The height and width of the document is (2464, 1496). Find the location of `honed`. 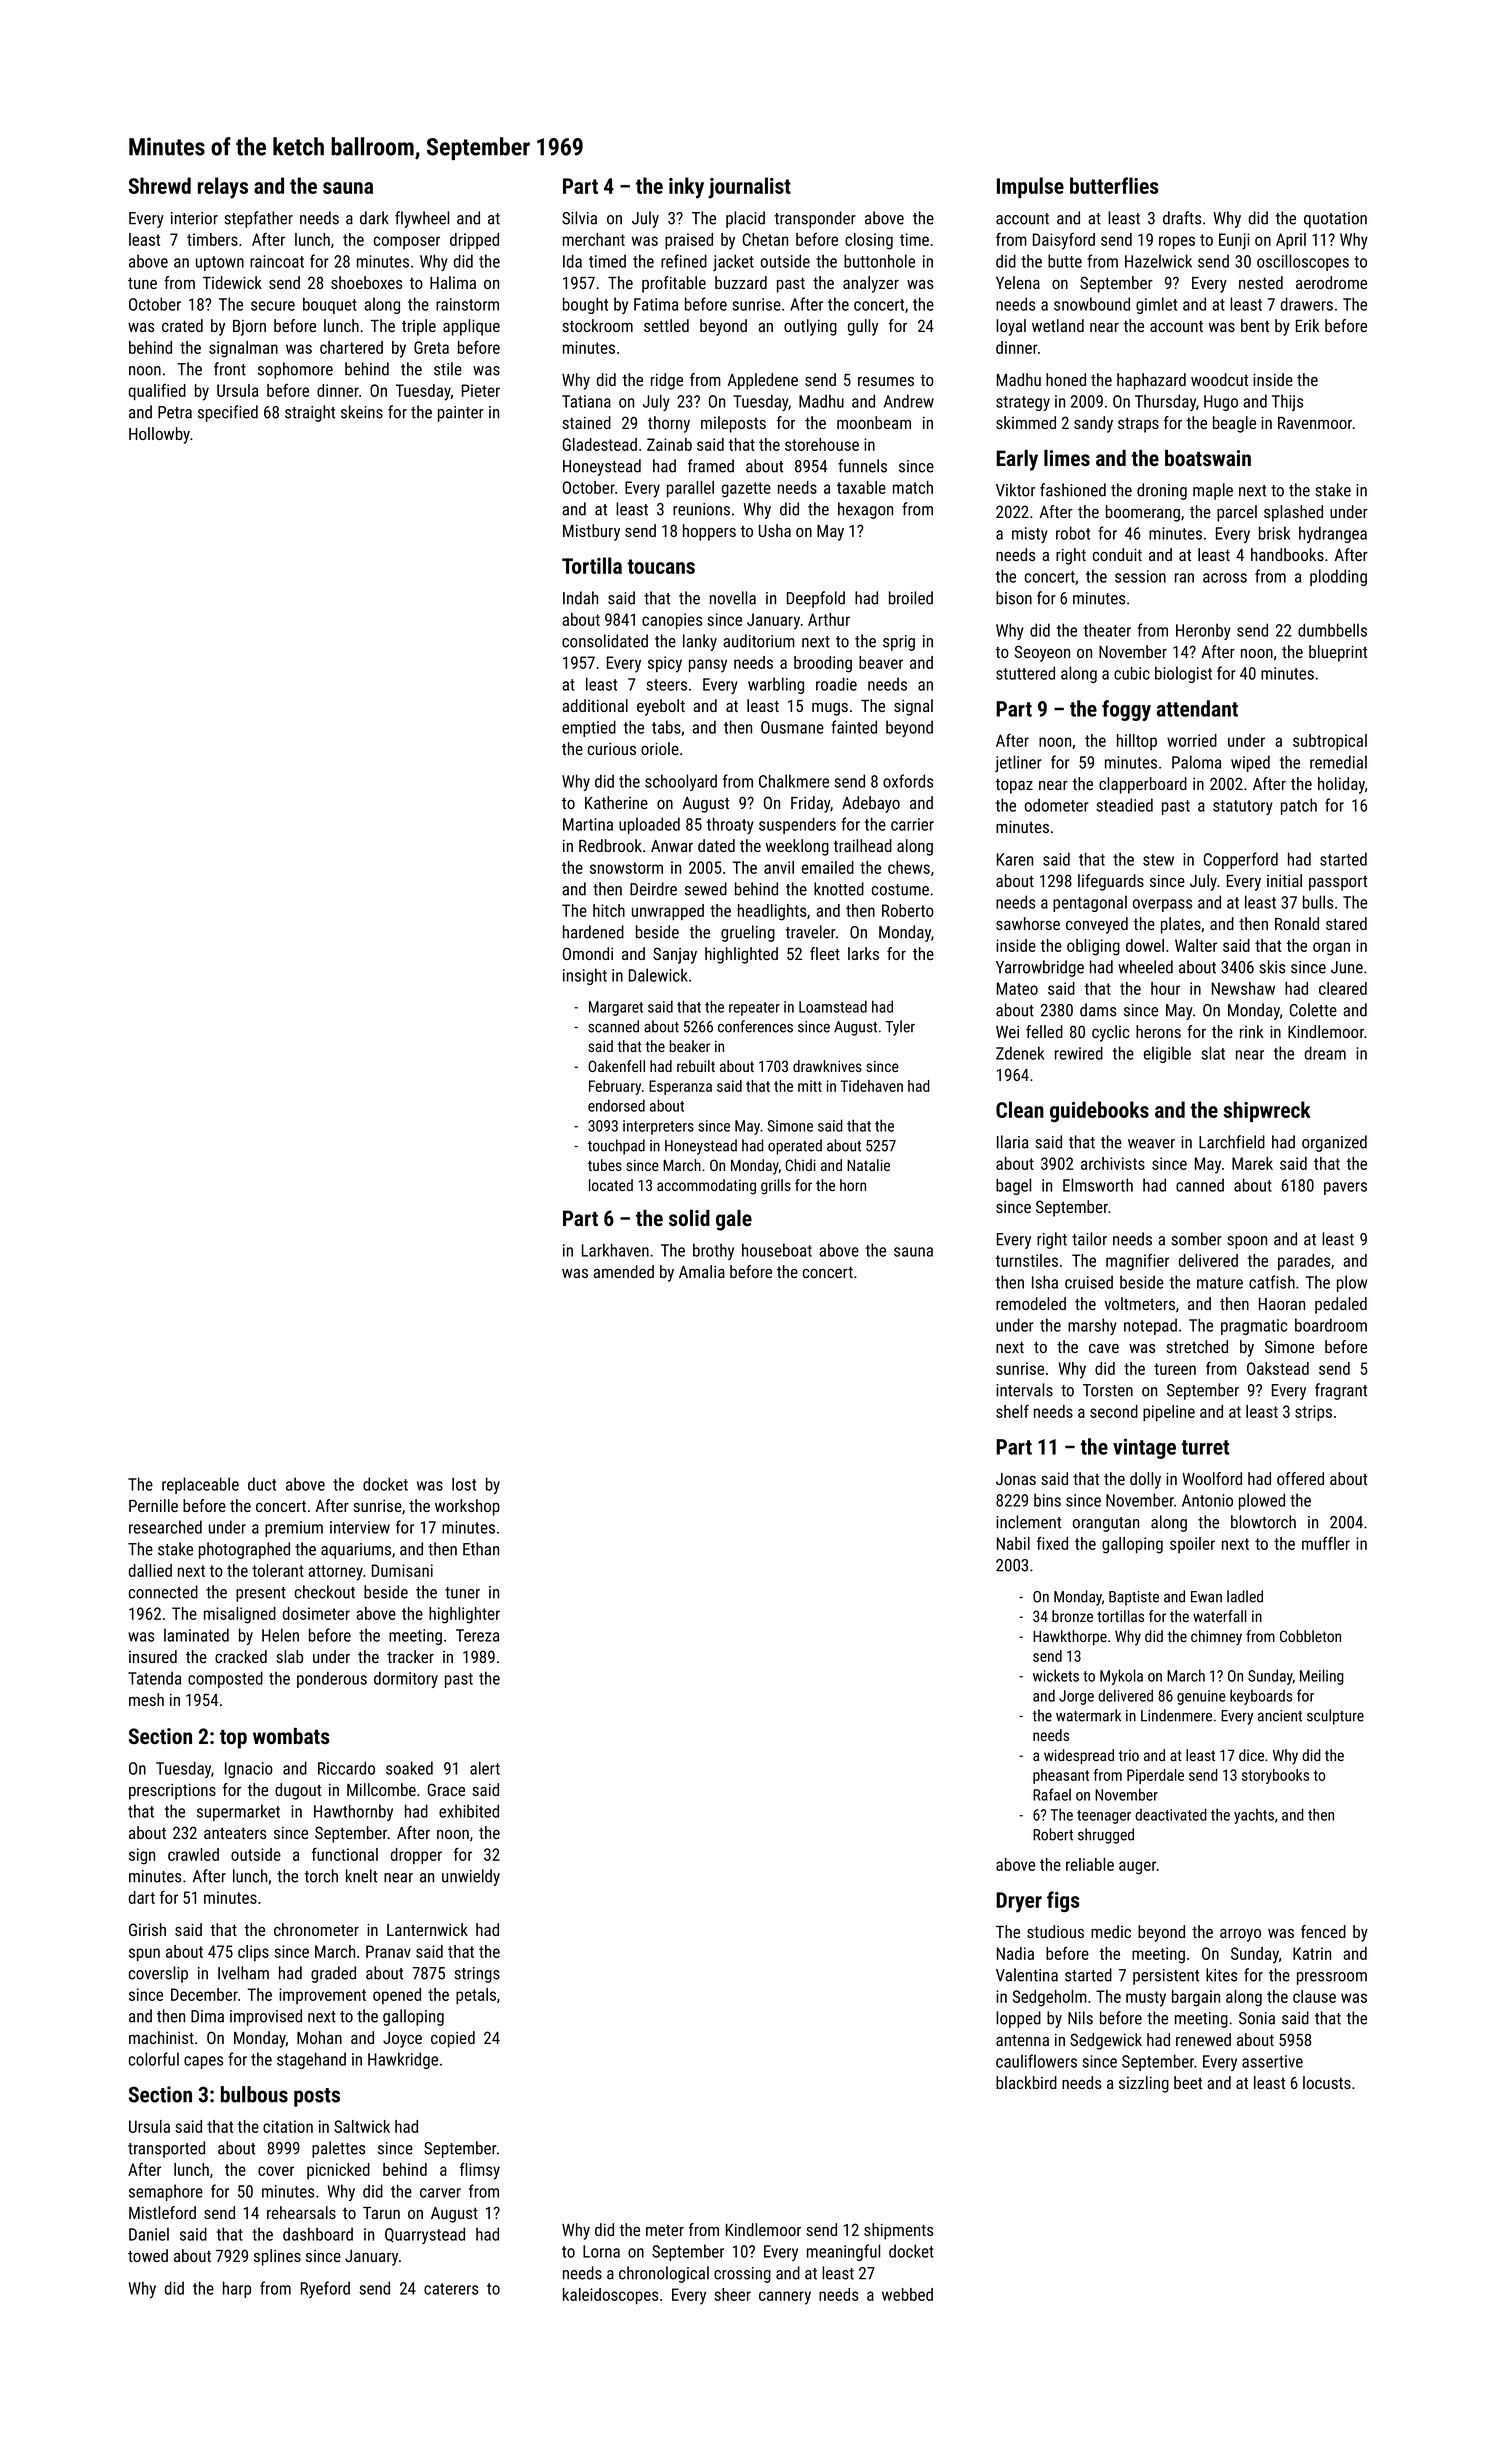

honed is located at coordinates (1066, 379).
